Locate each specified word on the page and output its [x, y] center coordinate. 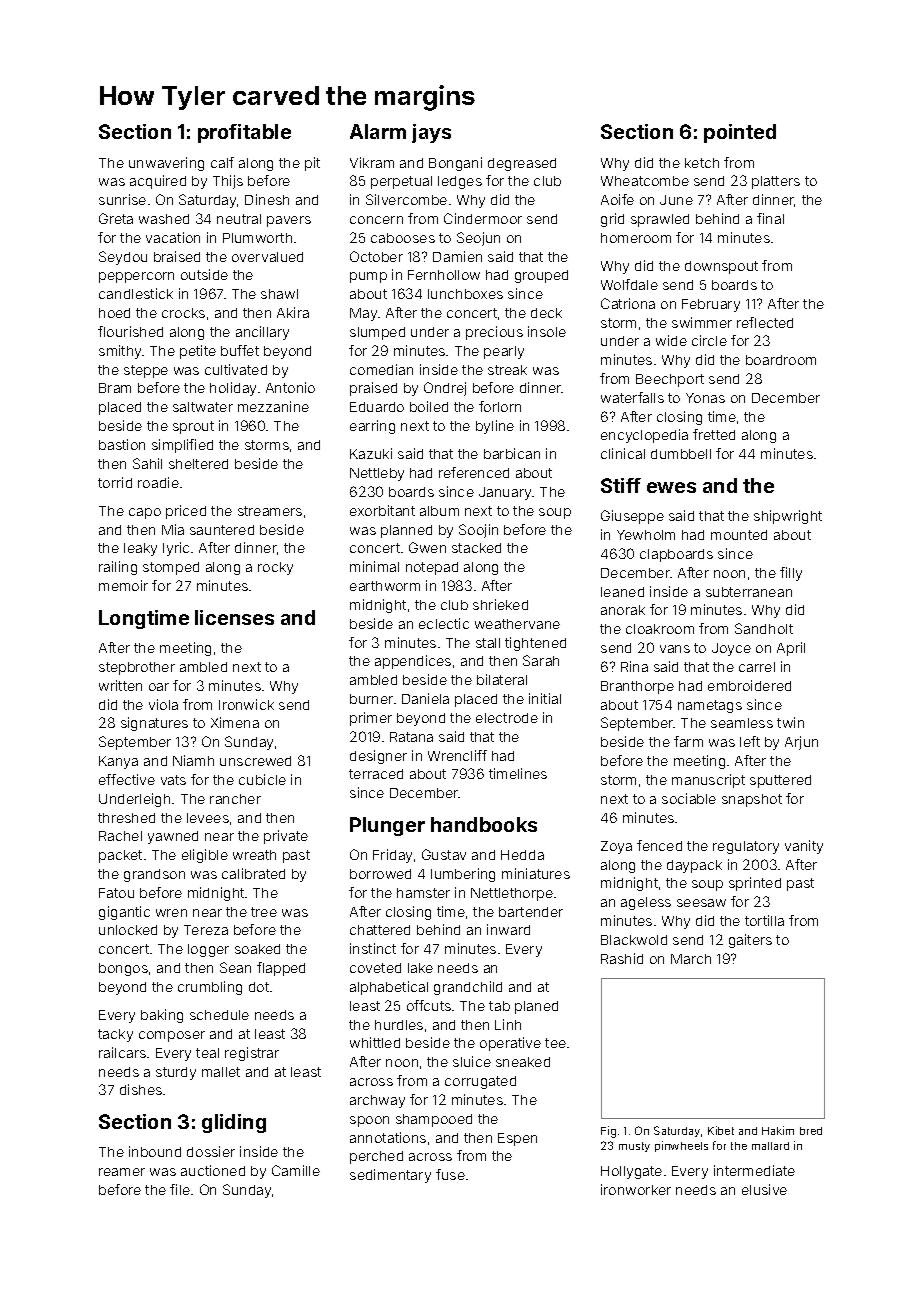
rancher [235, 799]
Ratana [411, 737]
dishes [141, 1089]
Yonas [705, 398]
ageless [646, 903]
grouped [541, 276]
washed [164, 219]
